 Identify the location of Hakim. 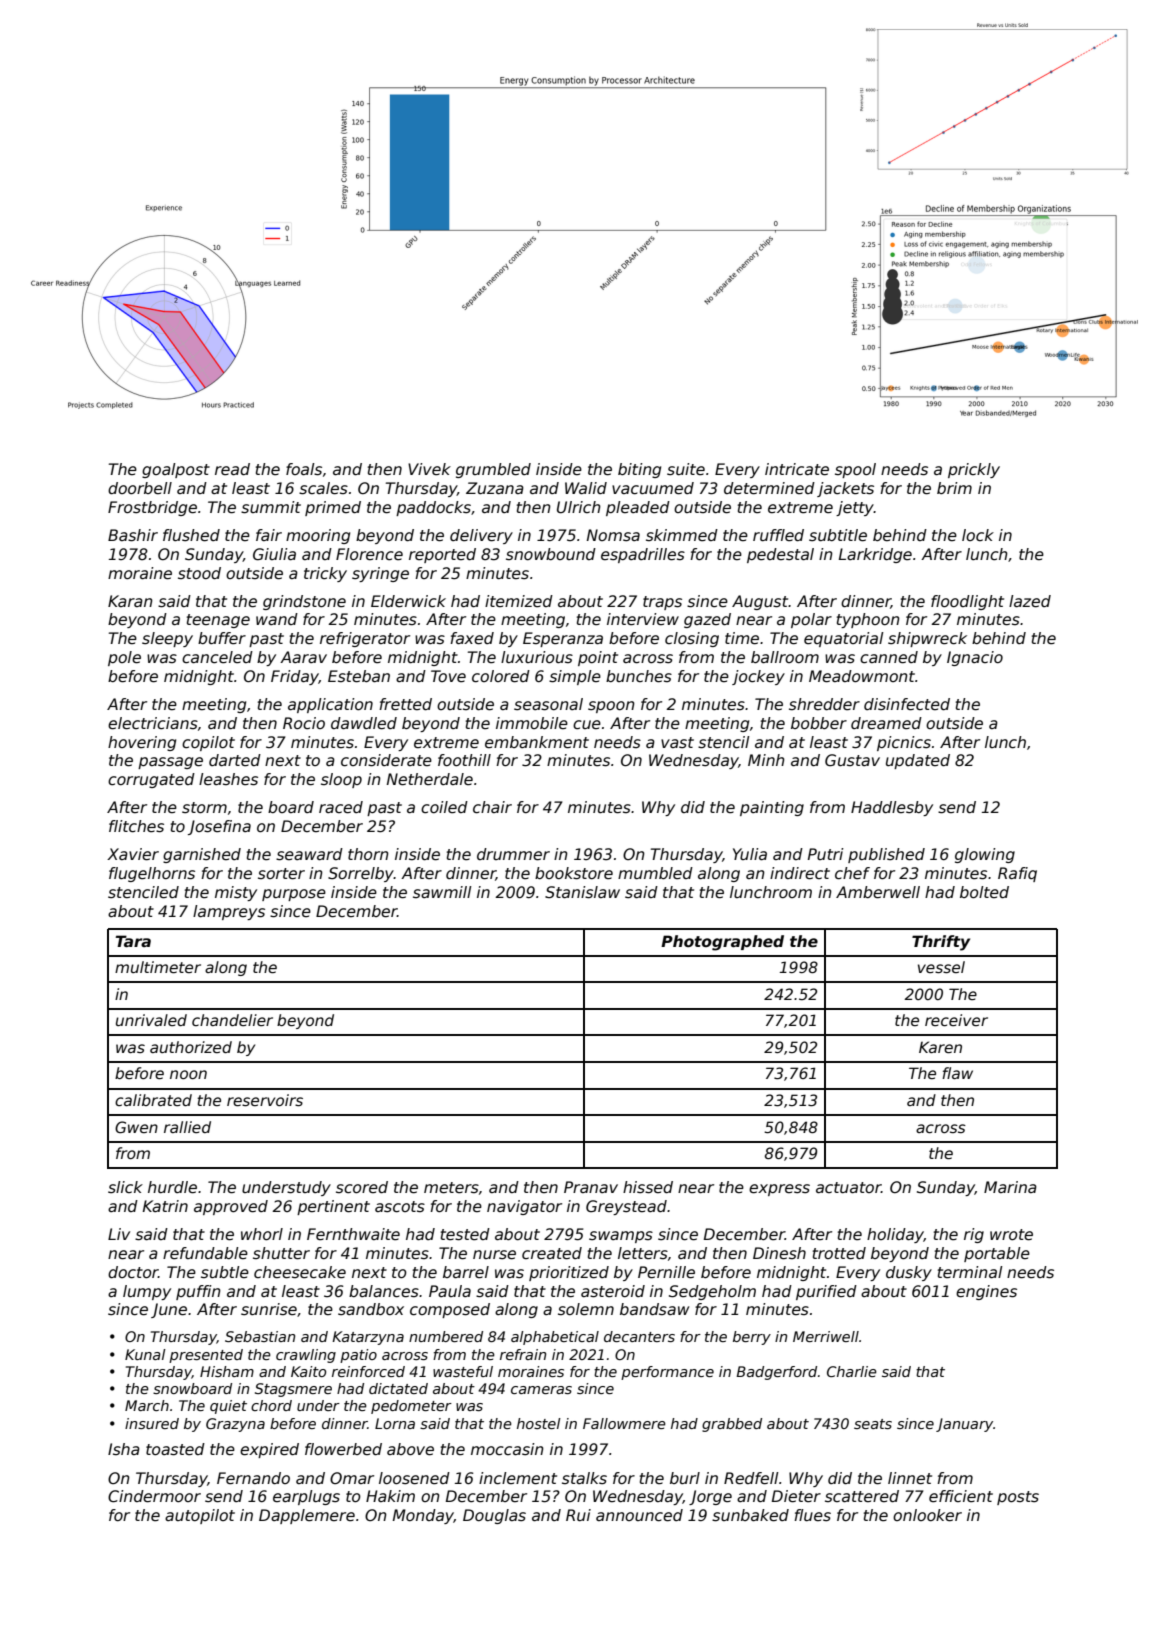
(390, 1496).
